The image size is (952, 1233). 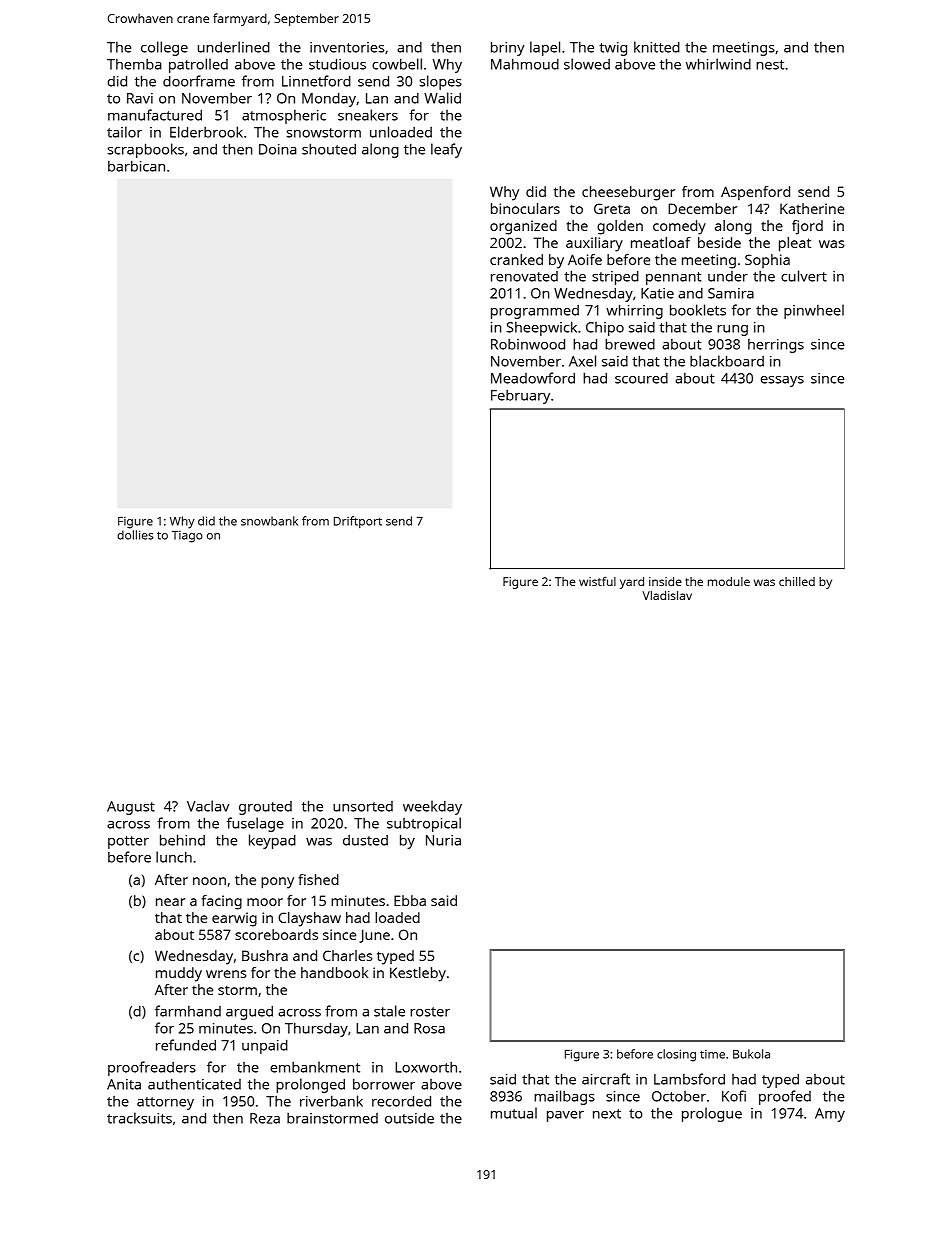 I want to click on programmed, so click(x=535, y=312).
